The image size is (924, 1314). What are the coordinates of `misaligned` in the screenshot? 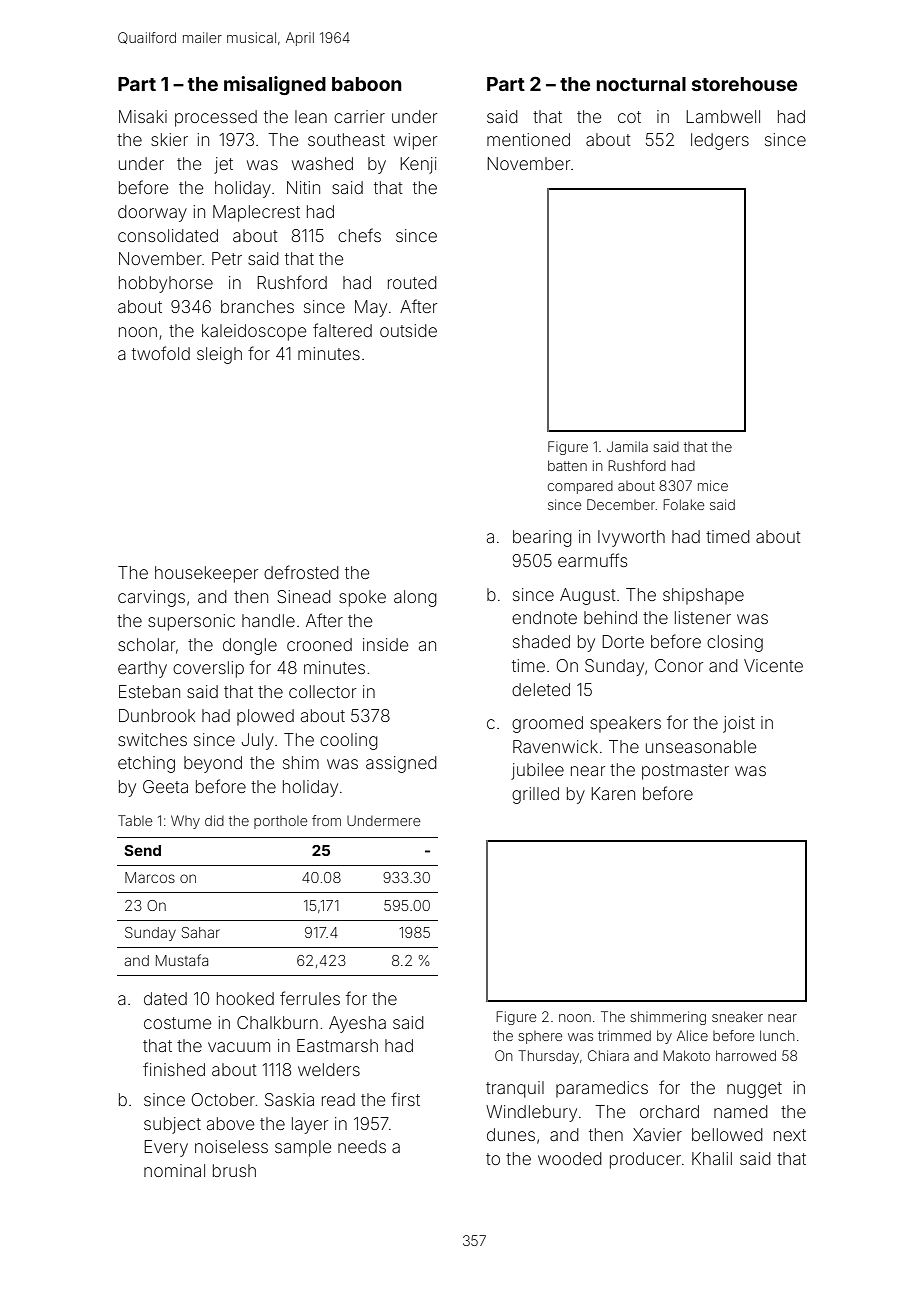 It's located at (275, 85).
